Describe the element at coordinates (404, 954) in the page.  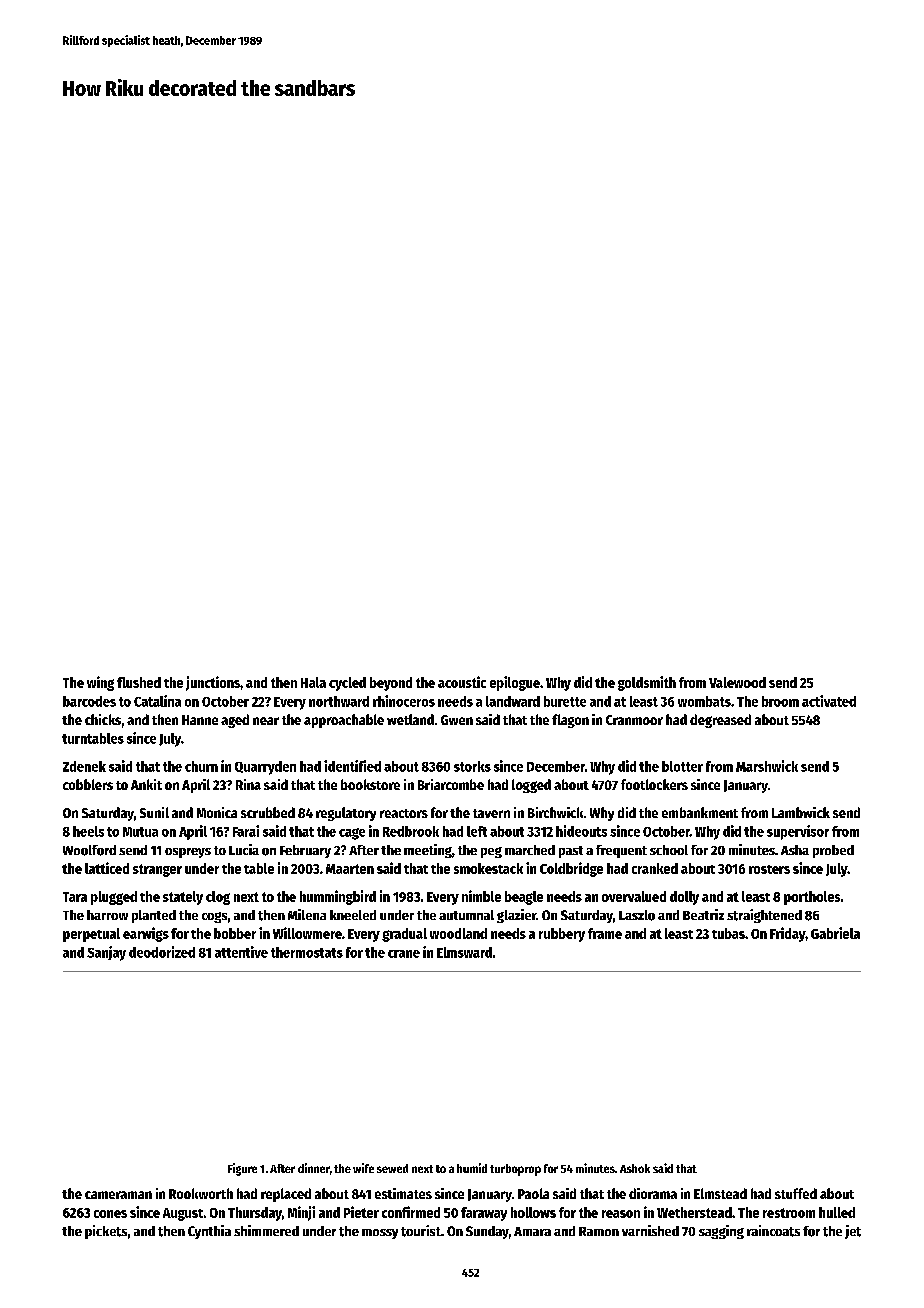
I see `crane` at that location.
